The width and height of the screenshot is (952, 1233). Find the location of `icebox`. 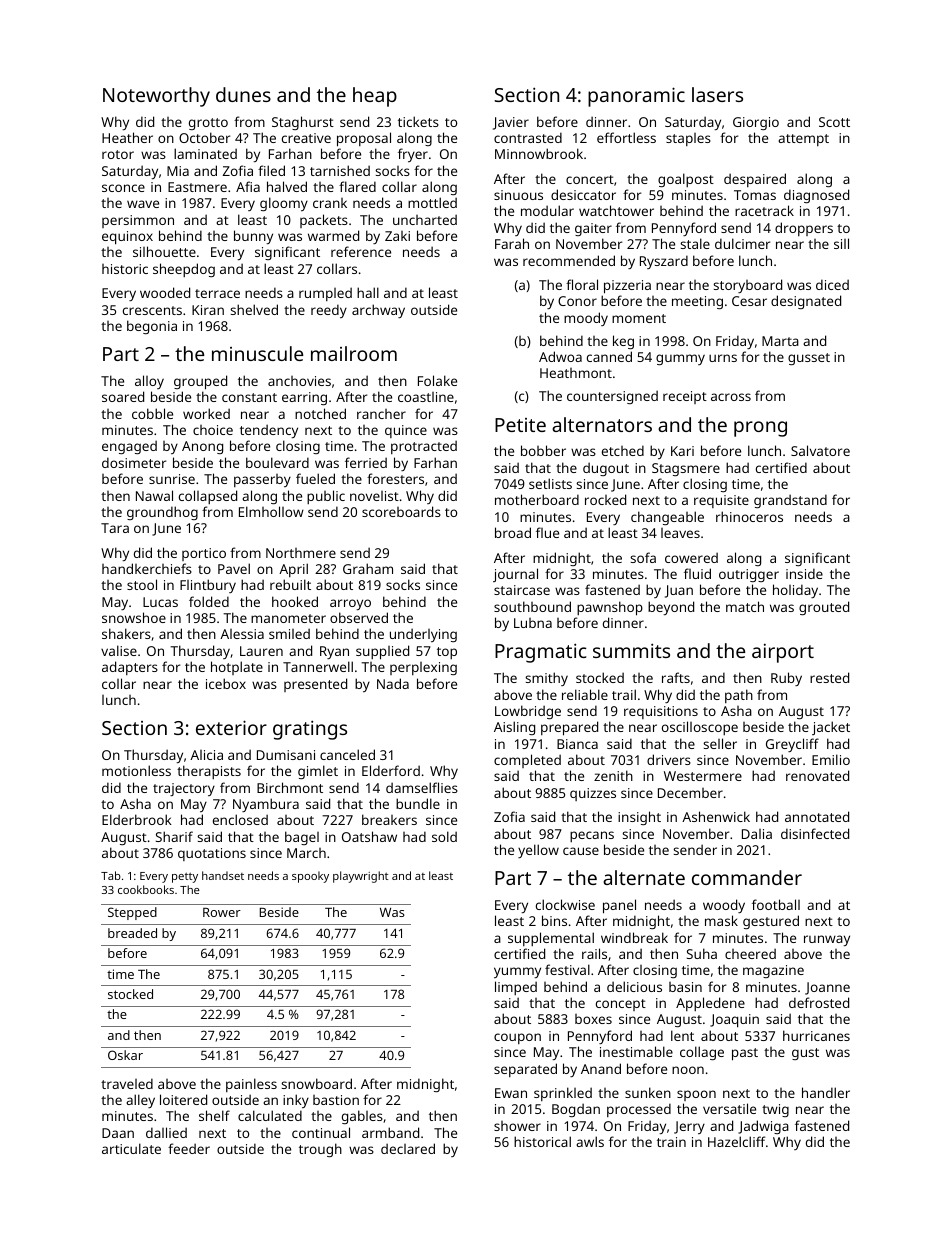

icebox is located at coordinates (226, 683).
